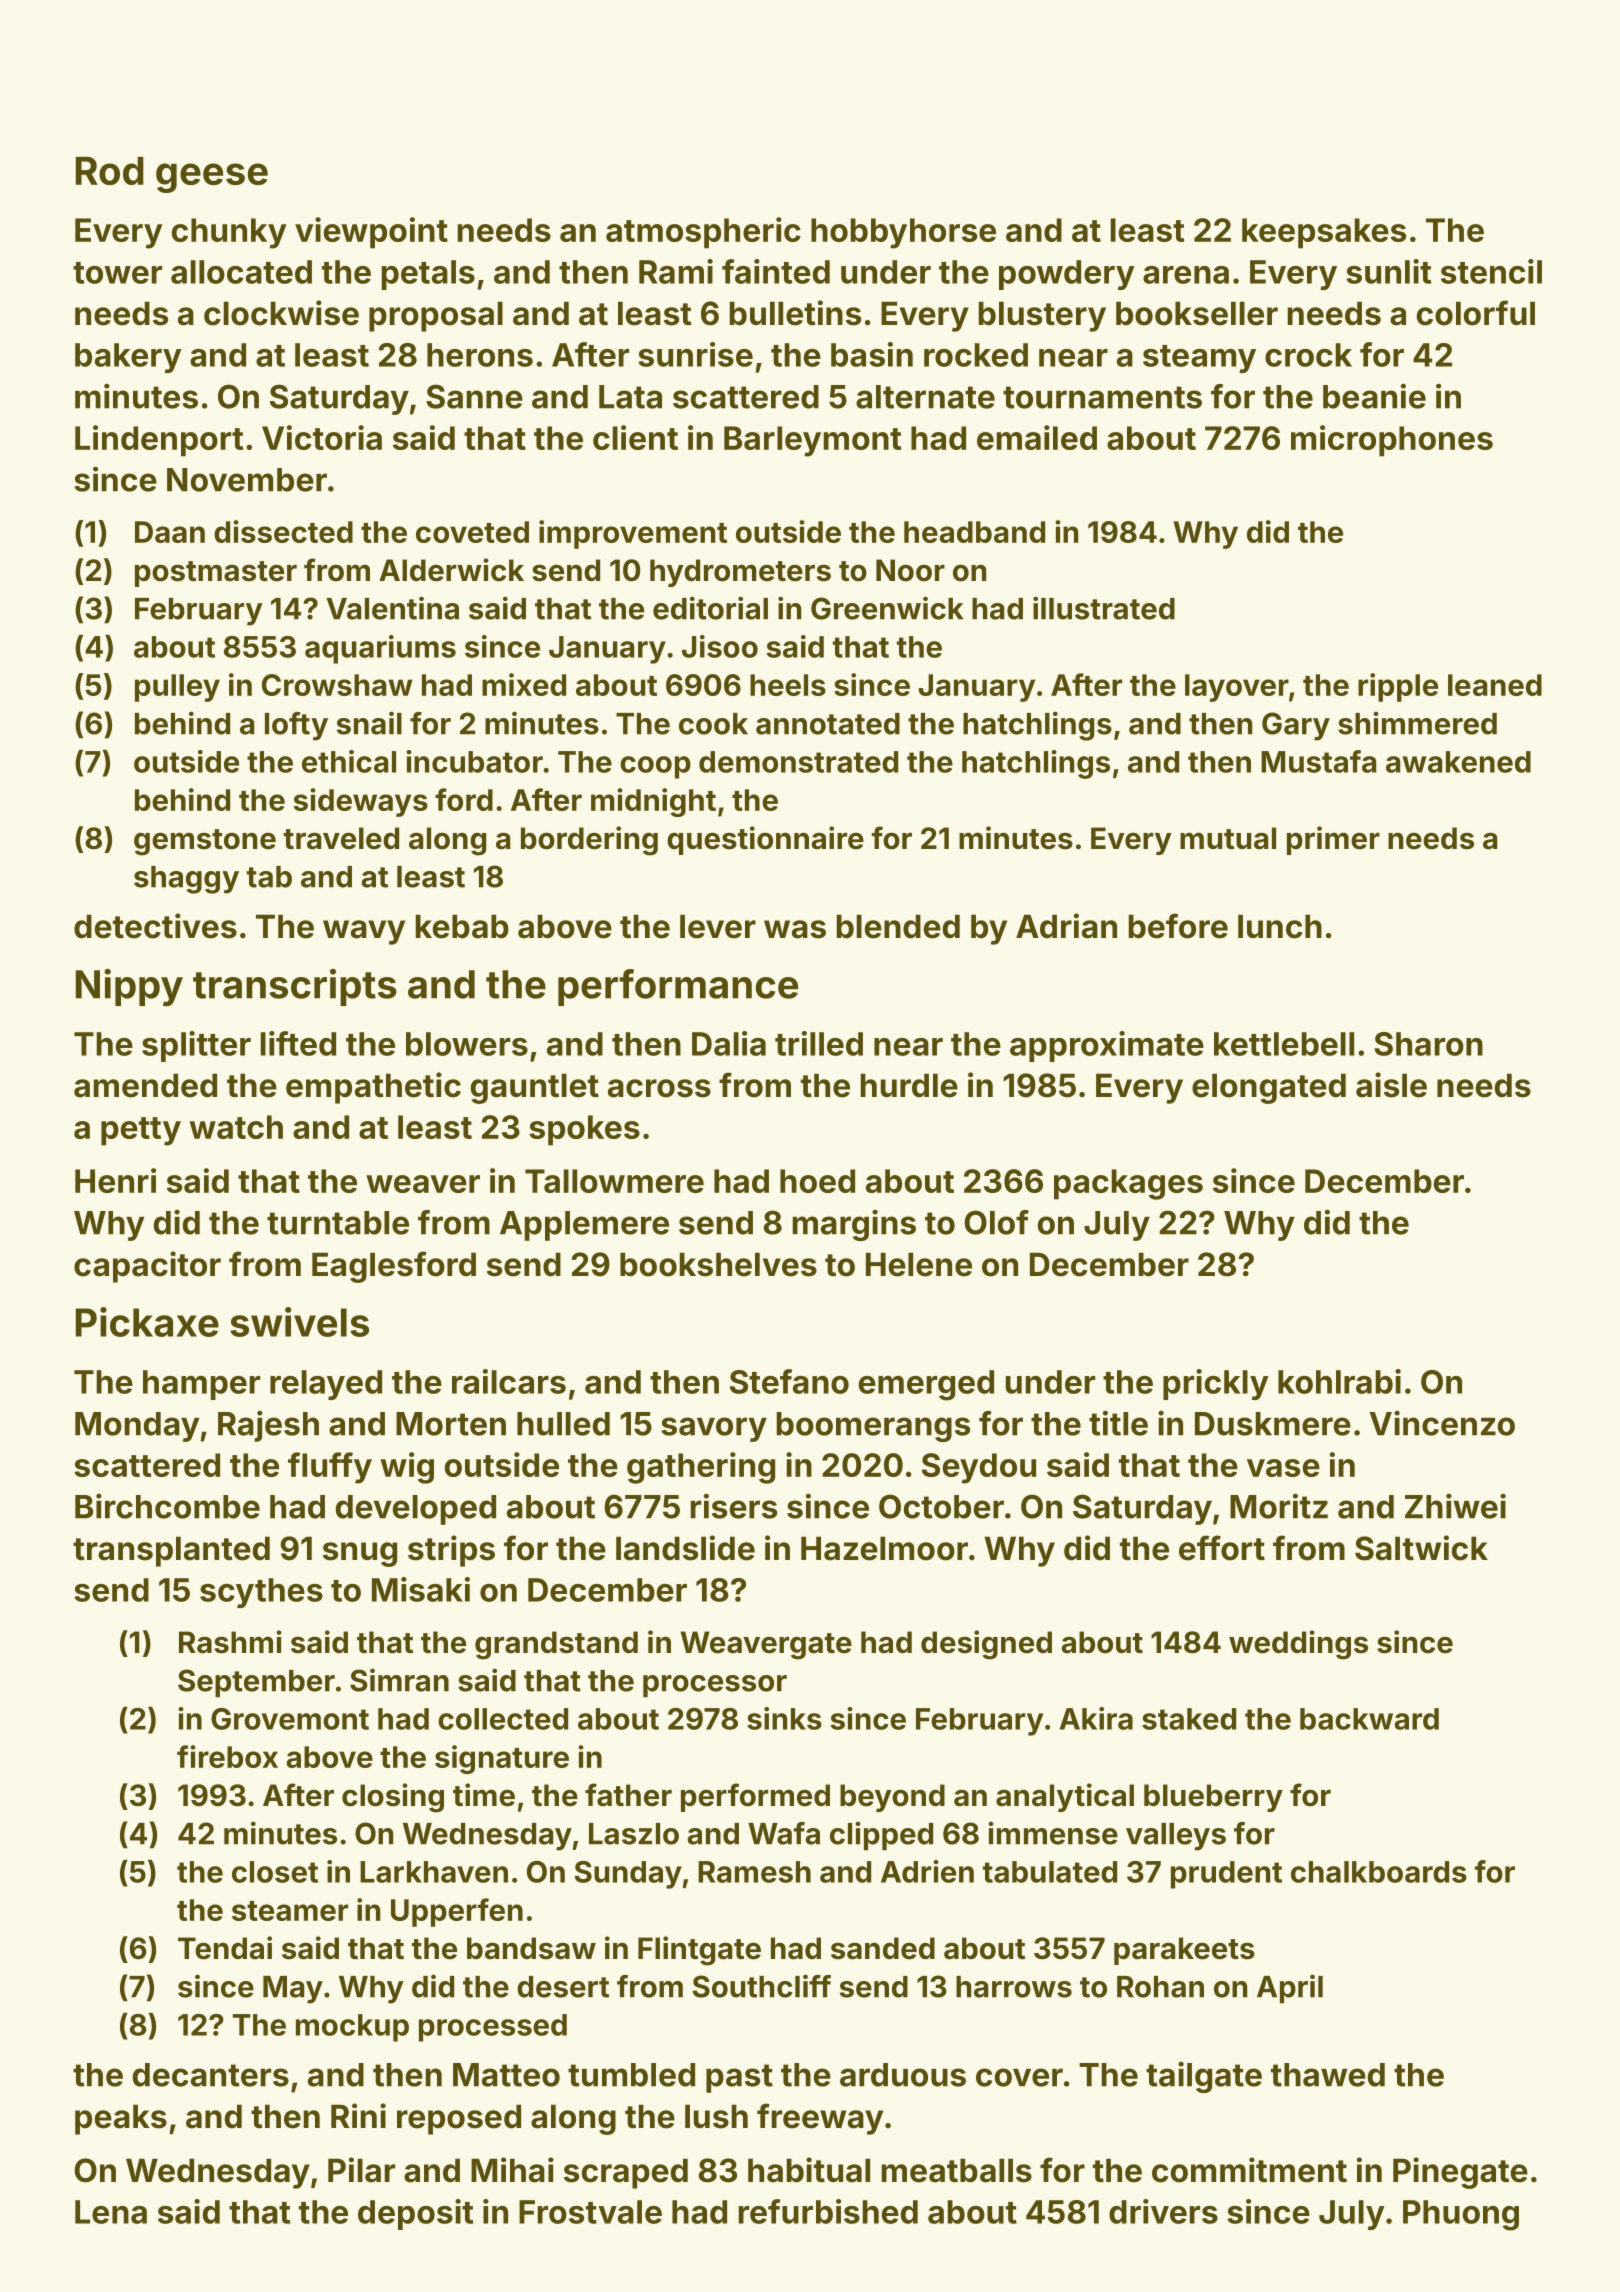  I want to click on weddings, so click(1298, 1645).
